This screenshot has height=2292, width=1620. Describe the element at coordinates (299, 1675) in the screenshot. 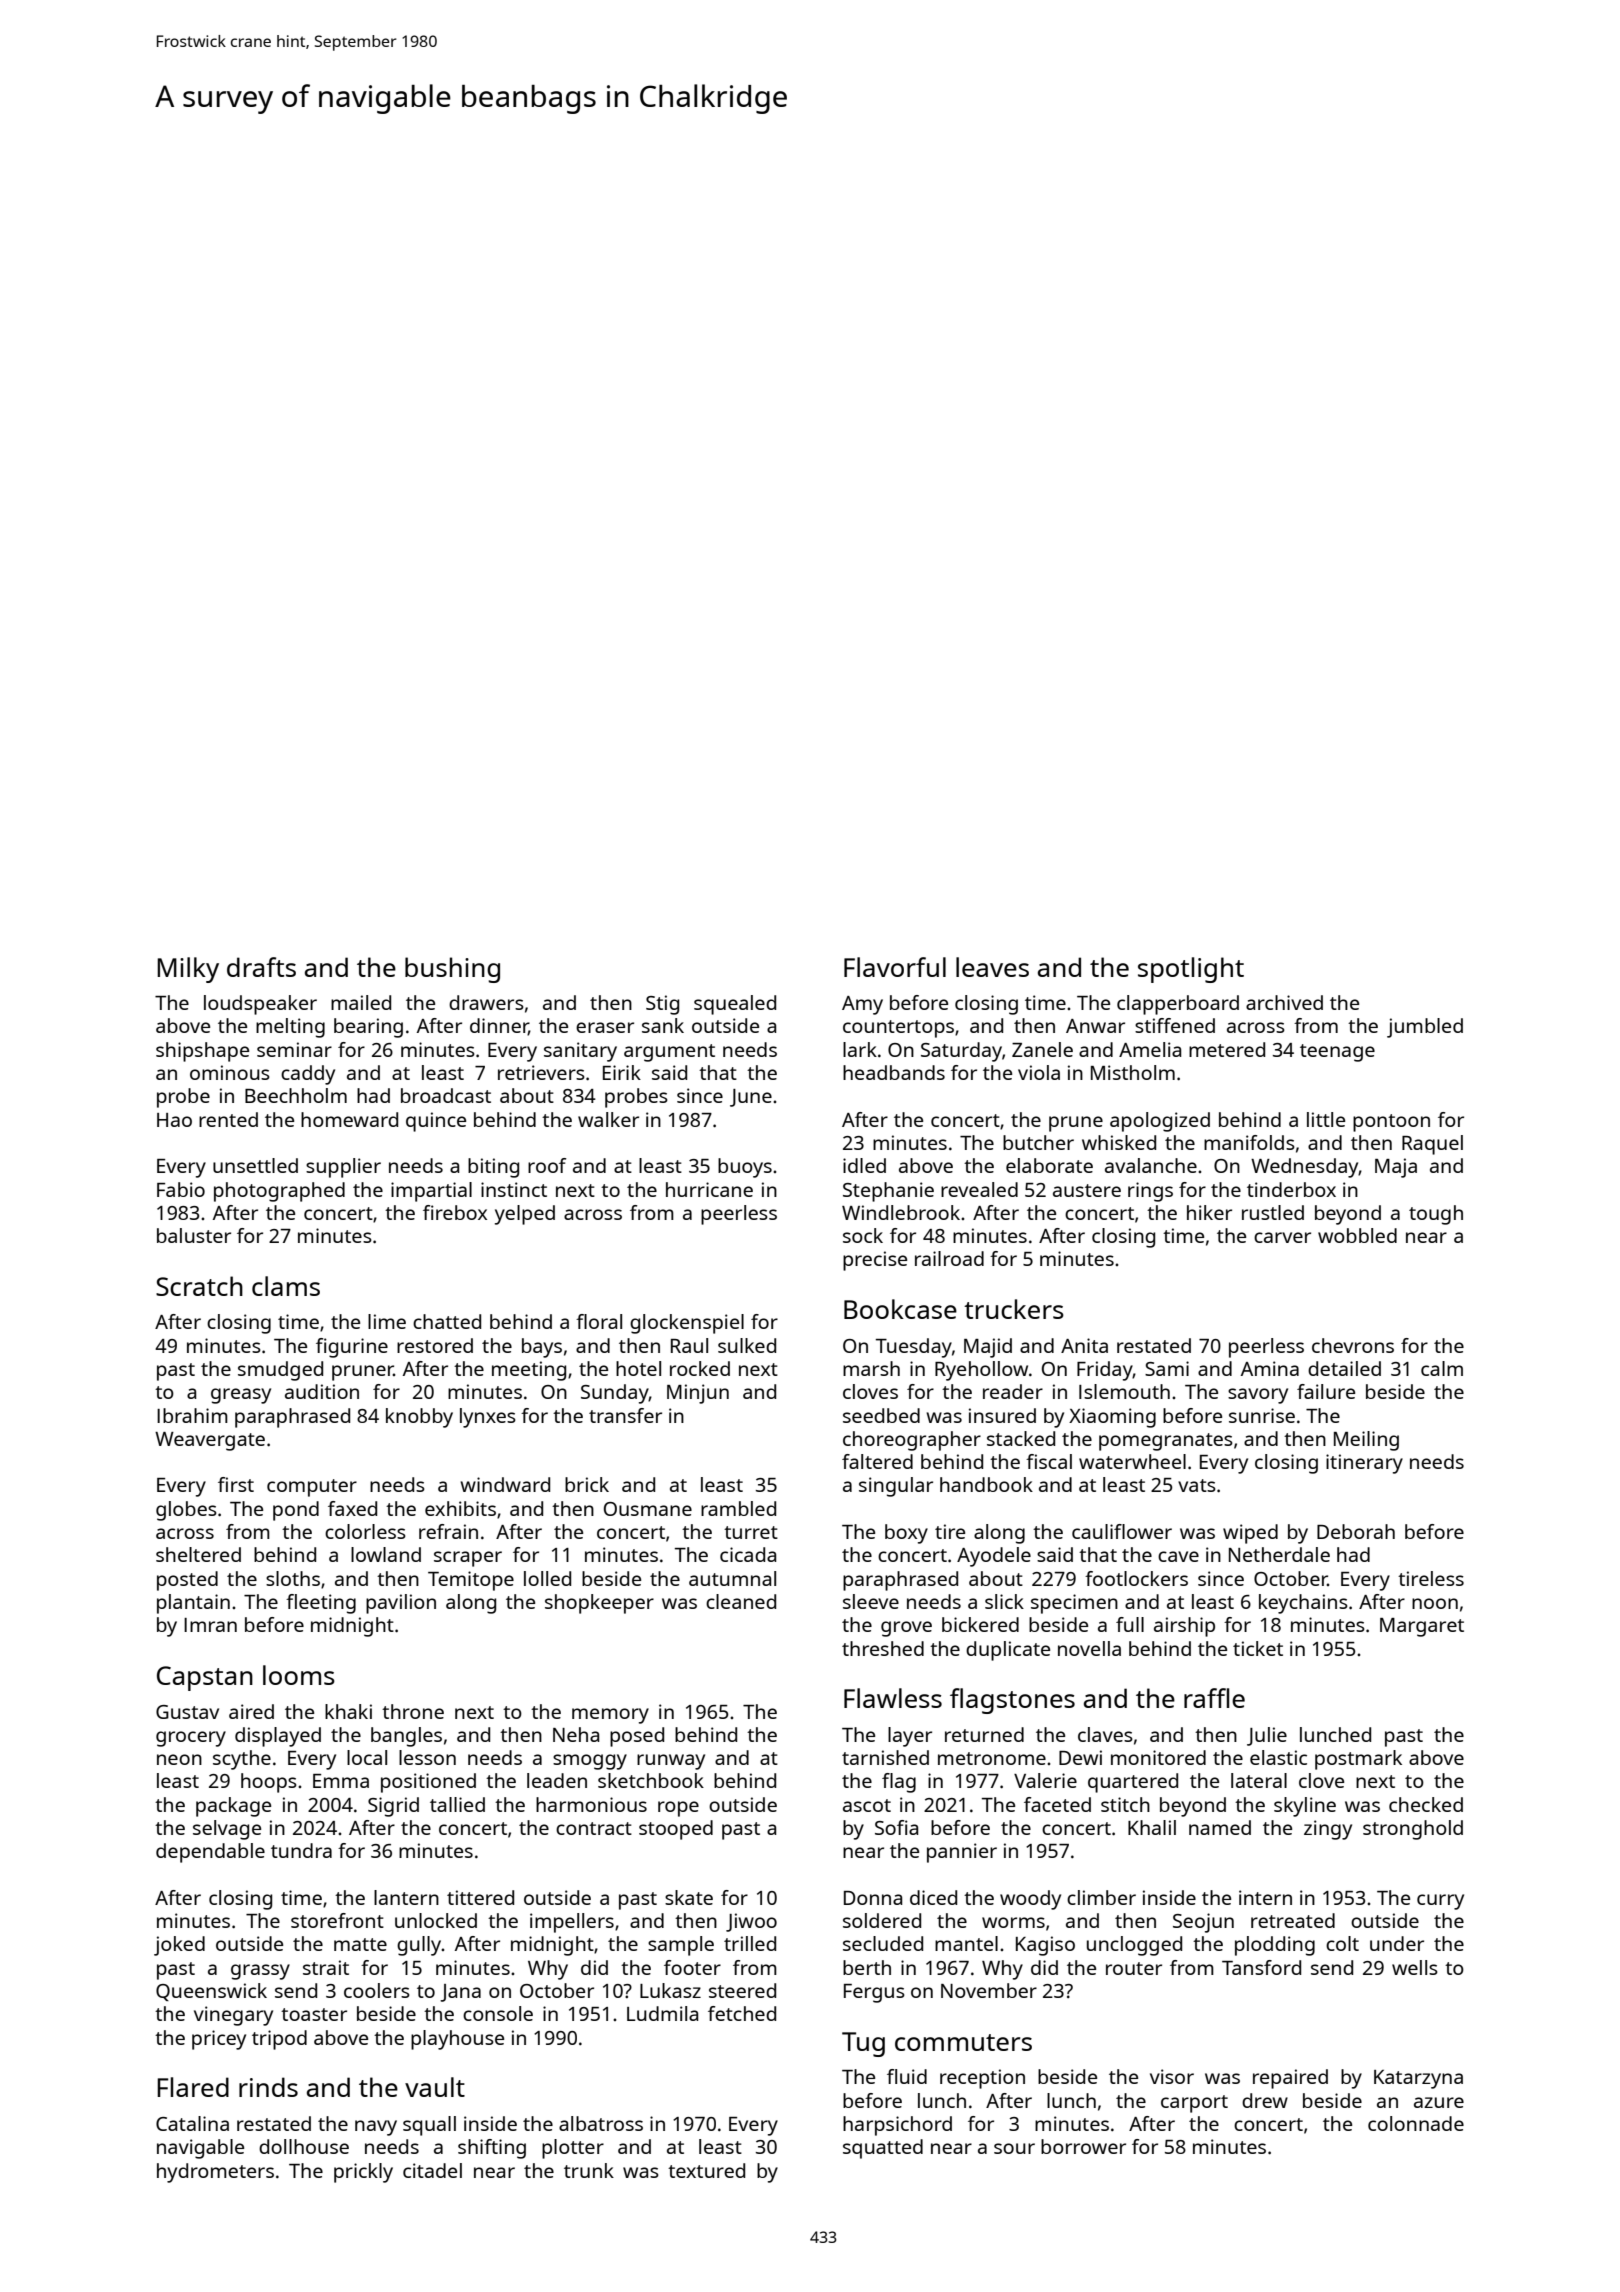

I see `looms` at that location.
